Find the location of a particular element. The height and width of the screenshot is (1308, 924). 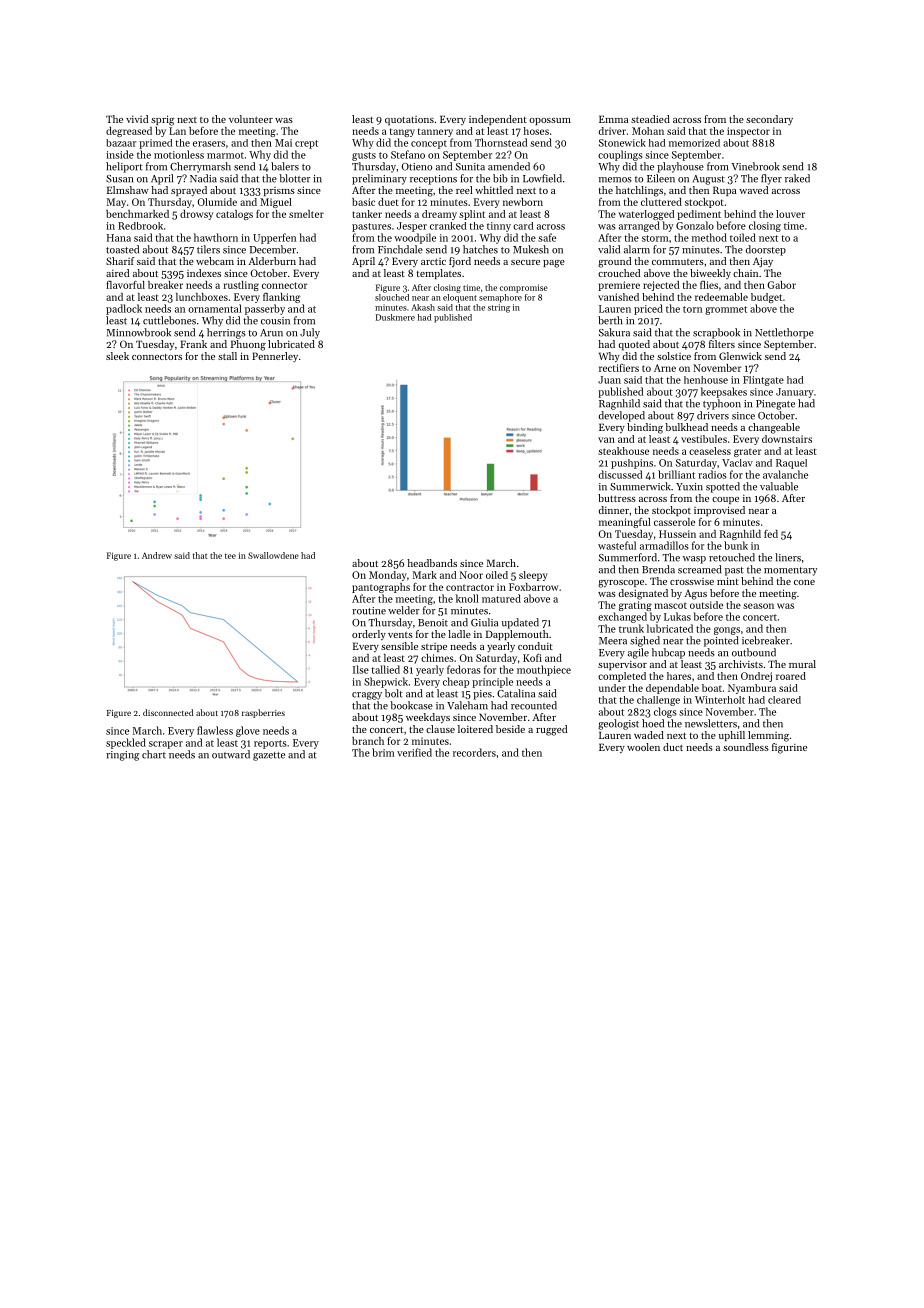

Swallowdene is located at coordinates (273, 555).
